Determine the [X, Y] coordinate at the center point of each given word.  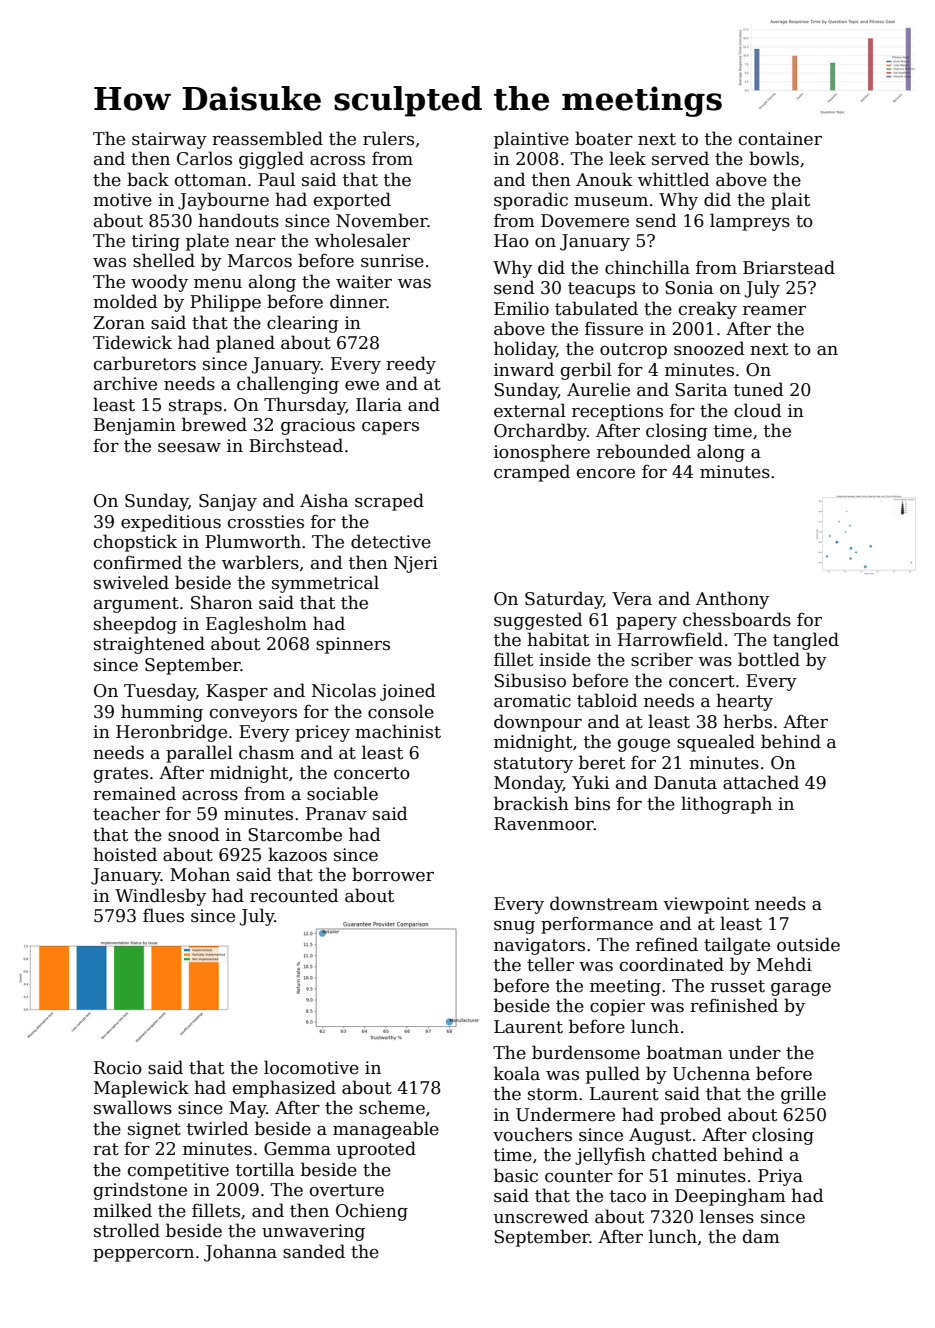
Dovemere [585, 221]
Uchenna [711, 1073]
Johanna [240, 1253]
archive [125, 383]
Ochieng [372, 1212]
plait [790, 201]
